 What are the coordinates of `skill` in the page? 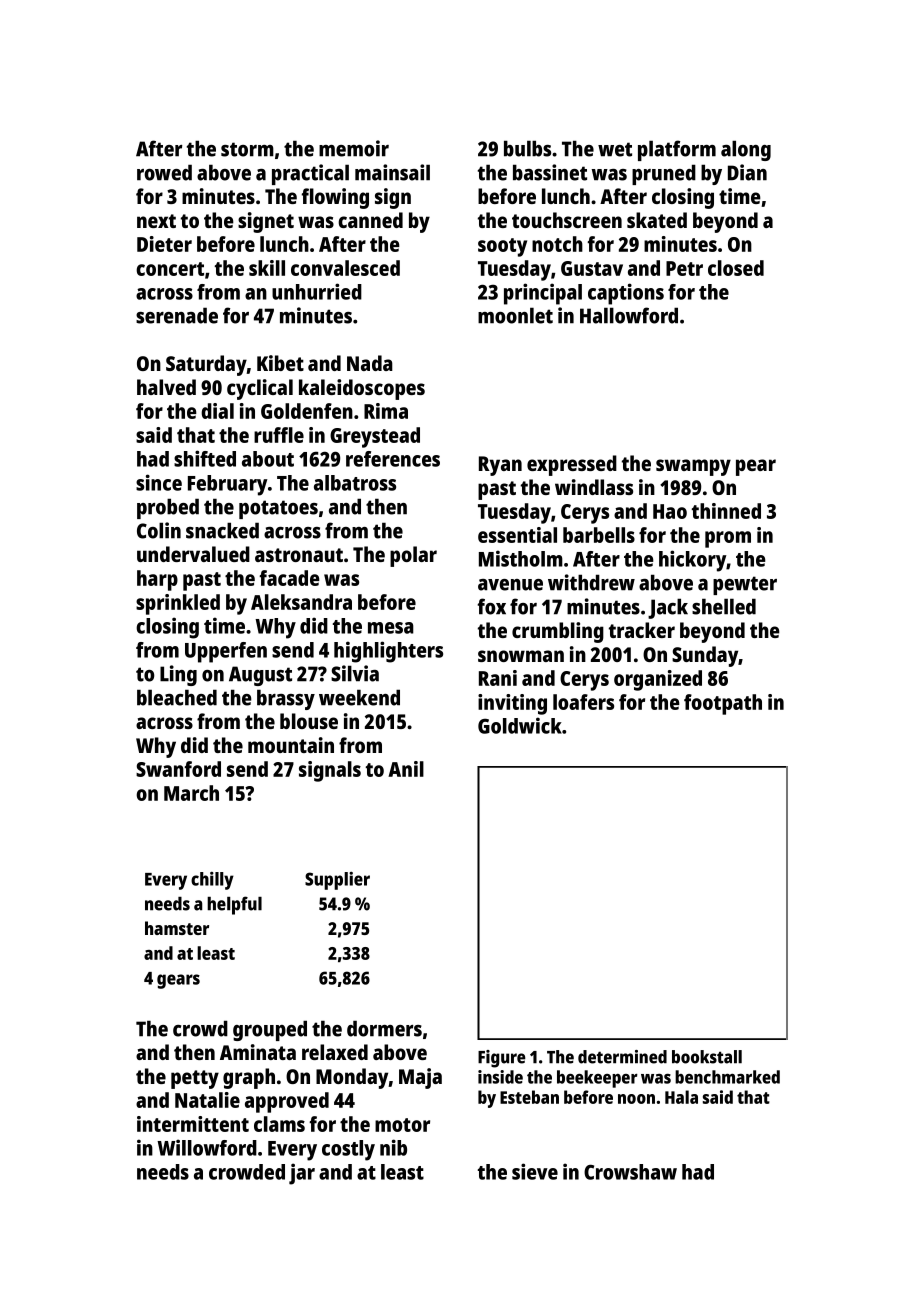 It's located at (267, 268).
